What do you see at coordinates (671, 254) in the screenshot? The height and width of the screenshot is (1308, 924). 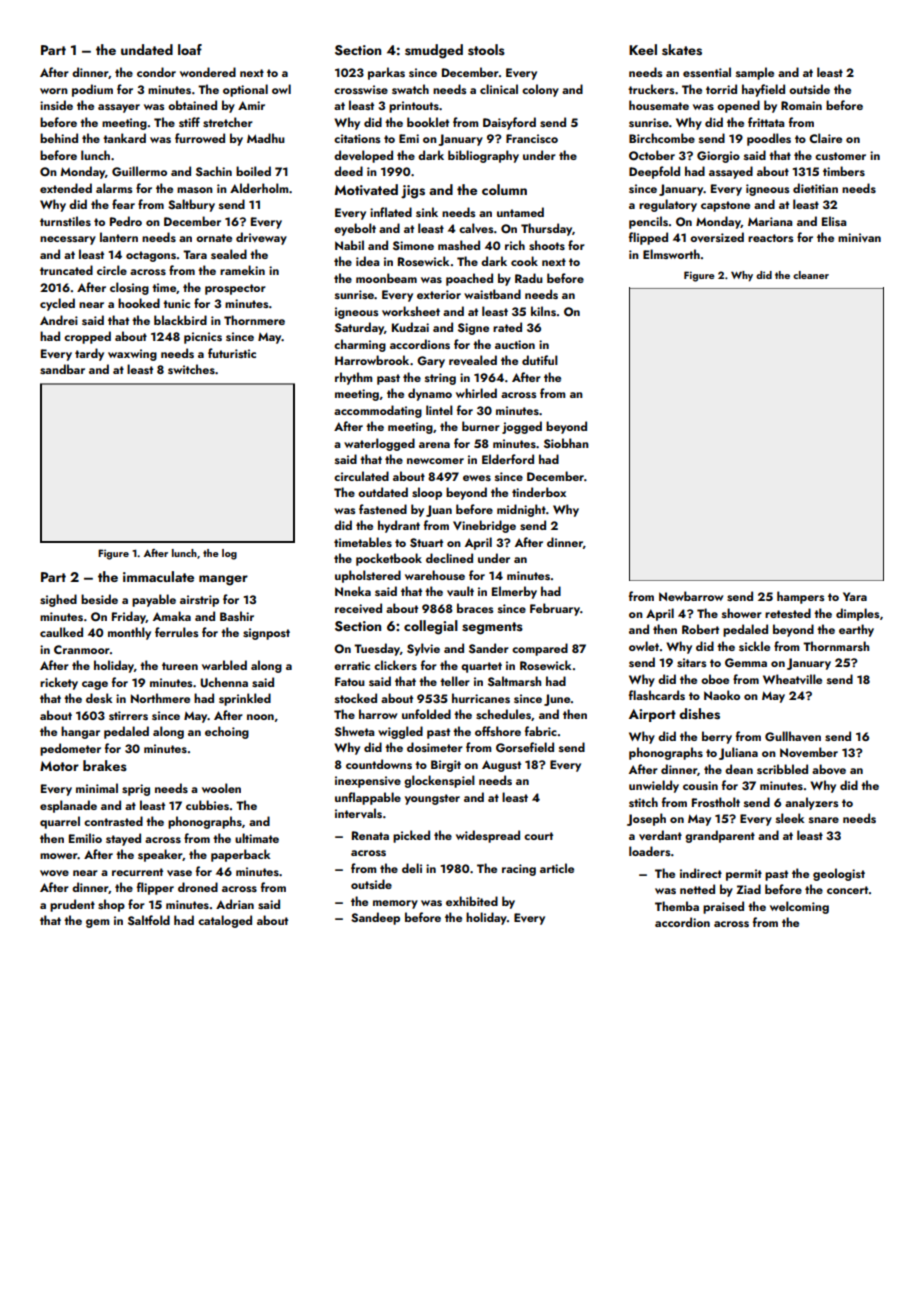 I see `Elmsworth` at bounding box center [671, 254].
